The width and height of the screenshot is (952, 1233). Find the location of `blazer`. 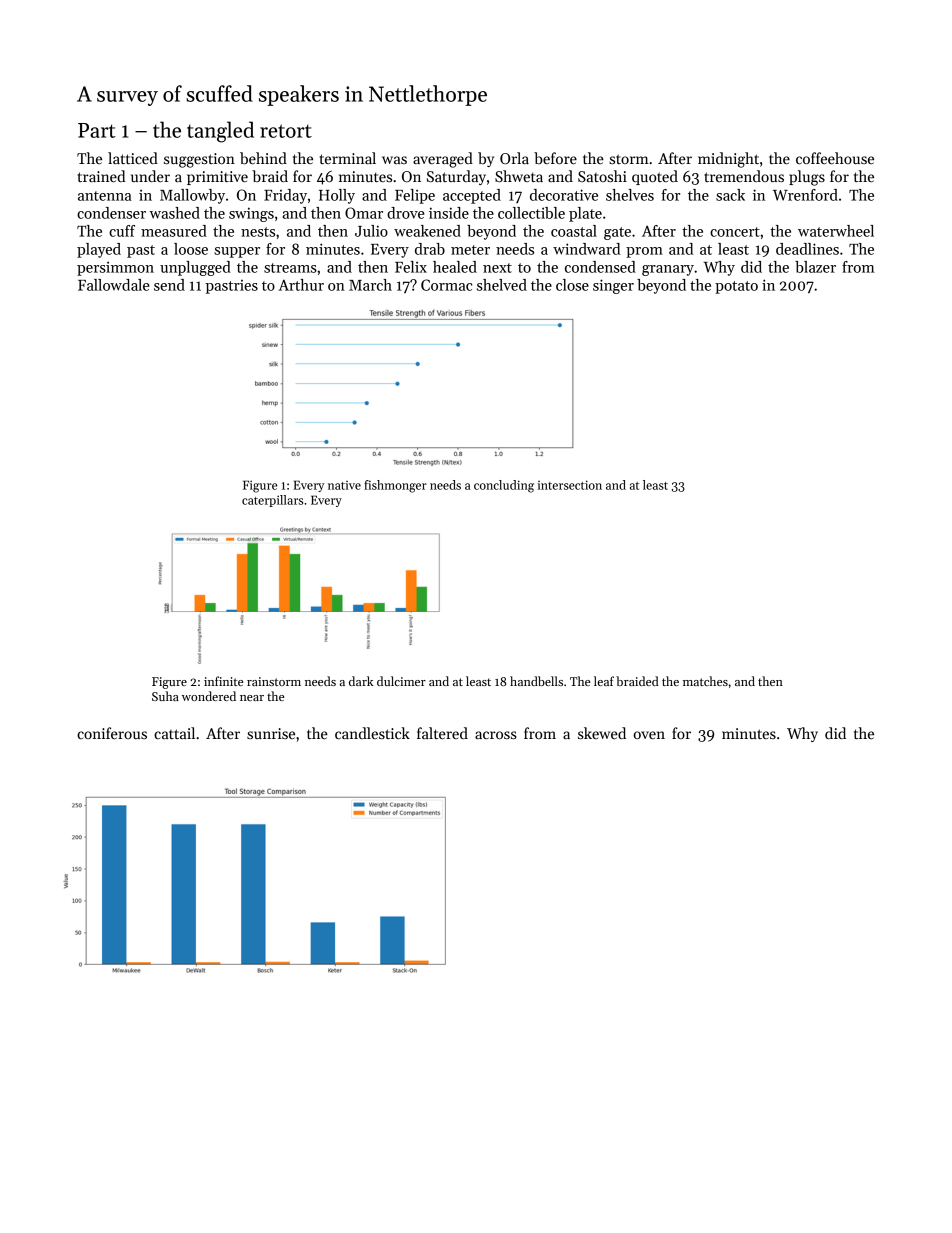

blazer is located at coordinates (815, 267).
